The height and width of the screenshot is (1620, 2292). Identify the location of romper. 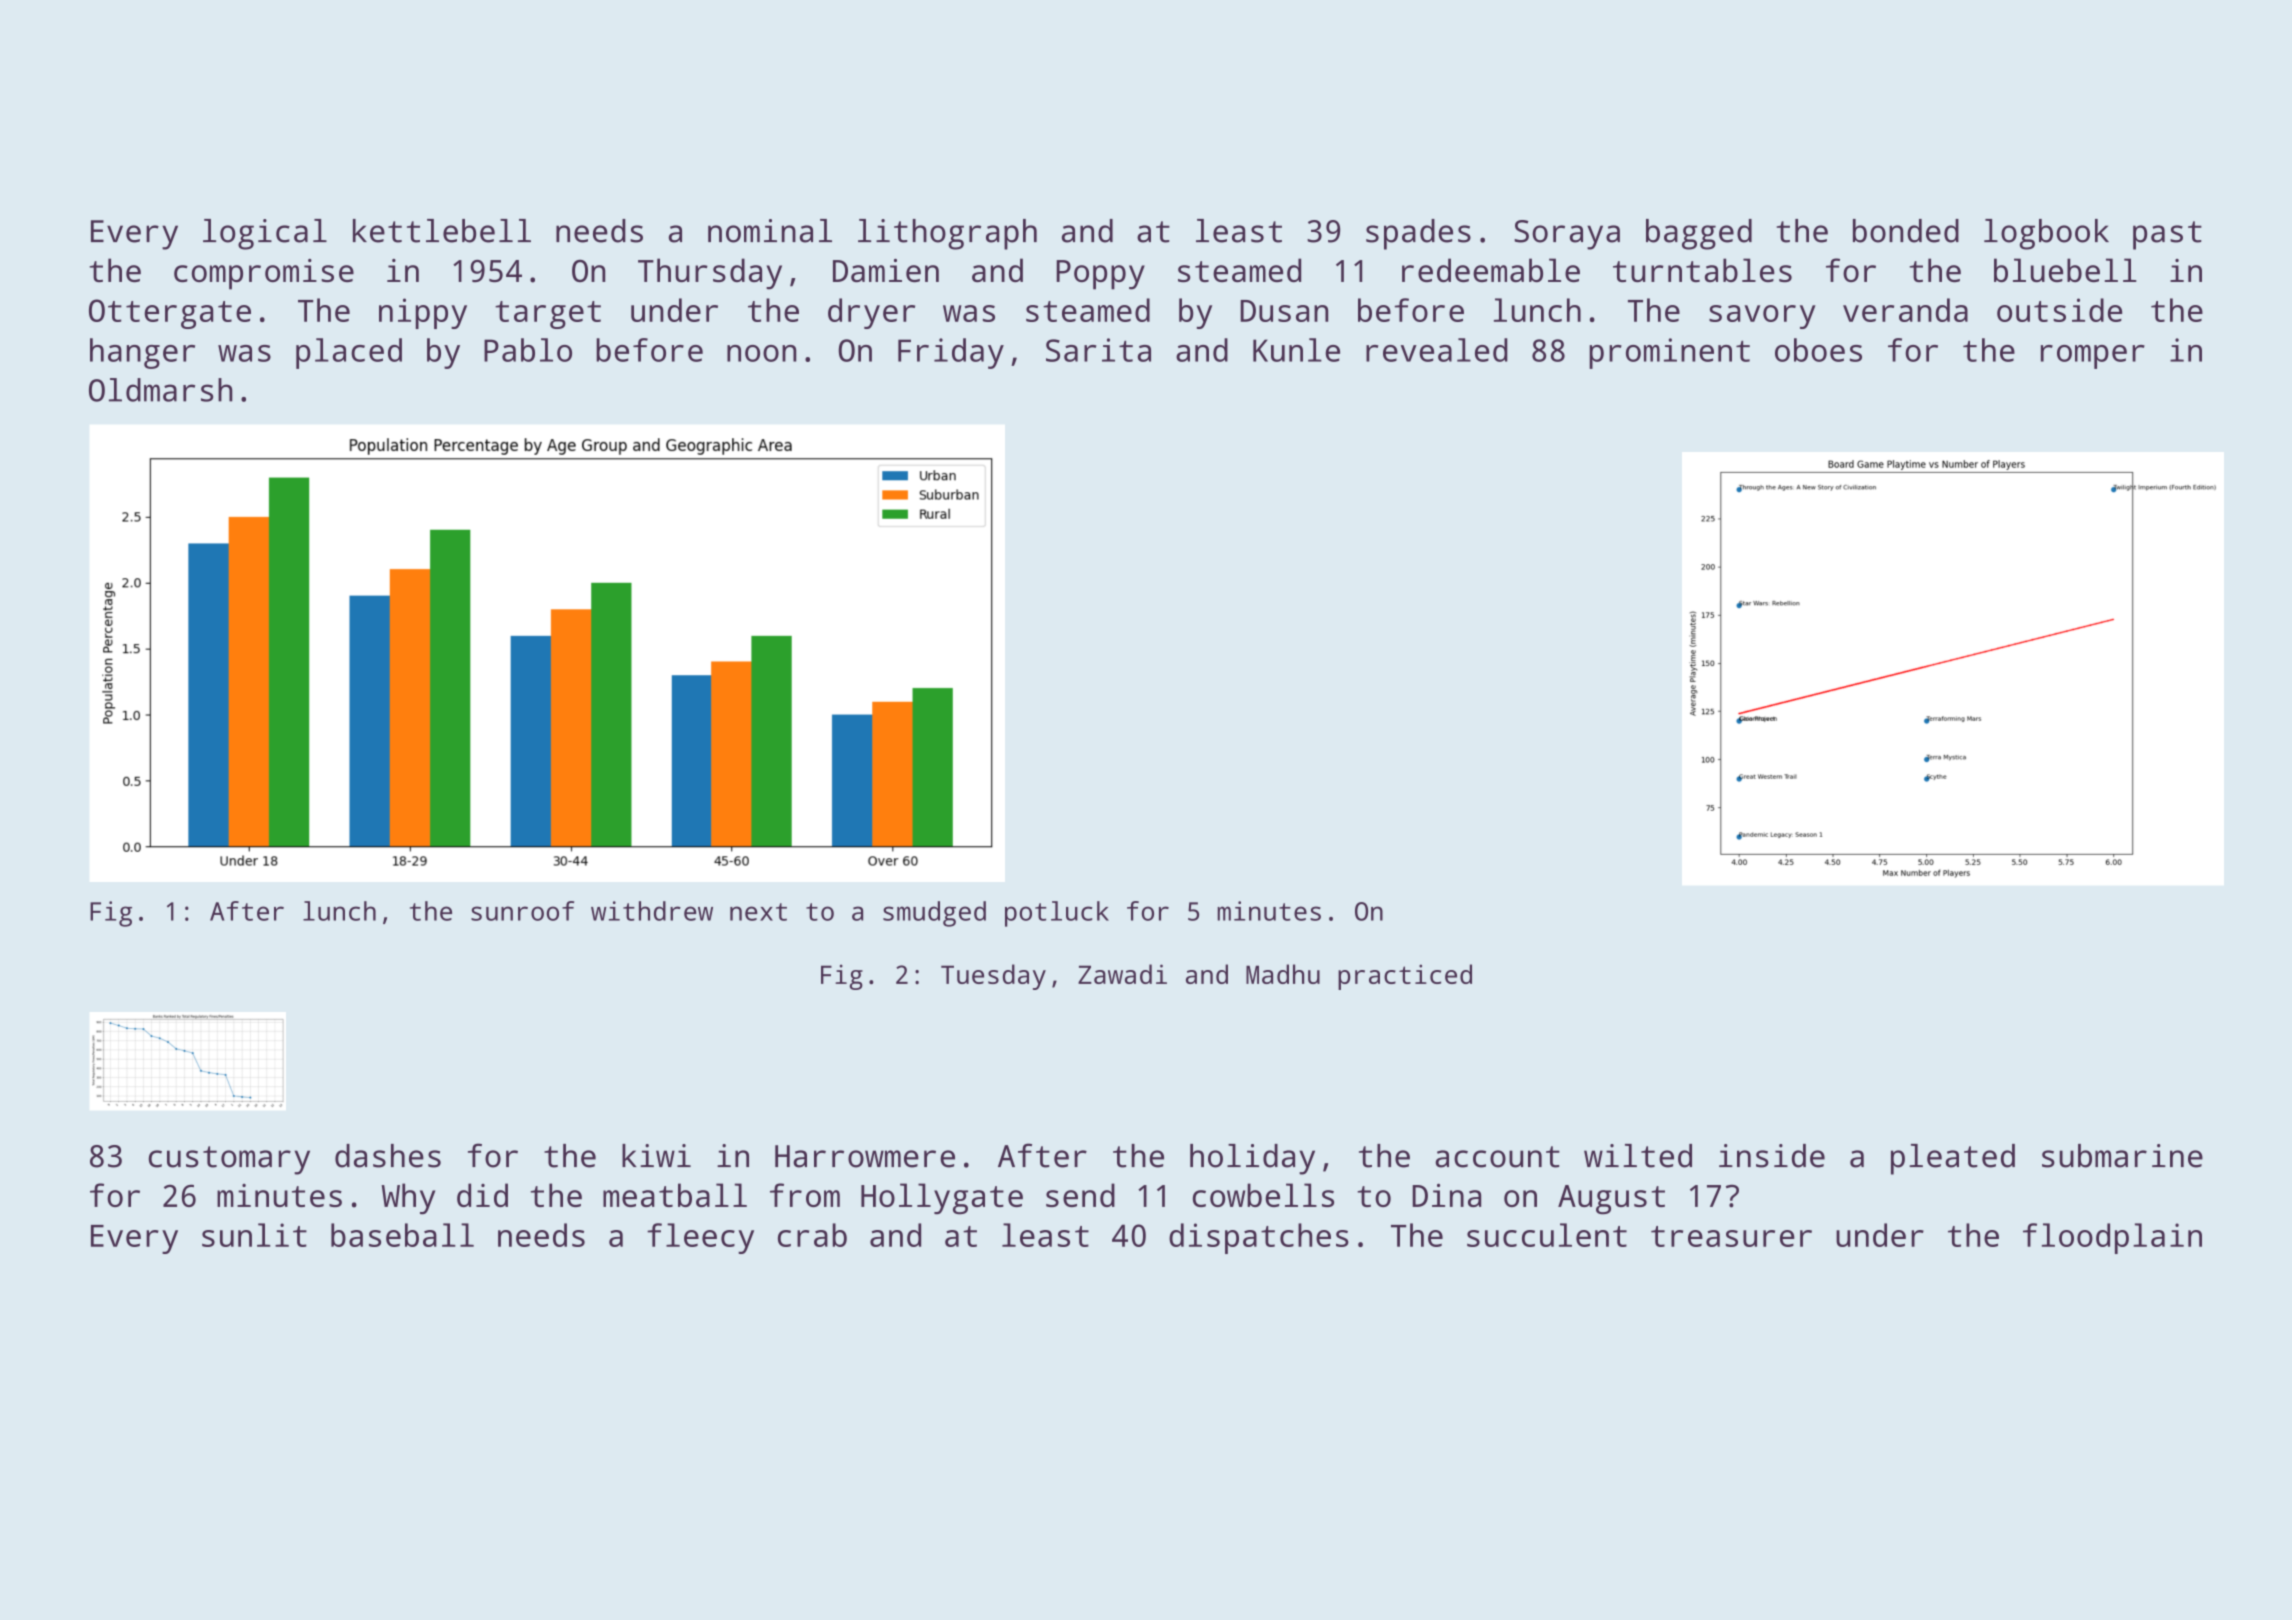
(2093, 357).
